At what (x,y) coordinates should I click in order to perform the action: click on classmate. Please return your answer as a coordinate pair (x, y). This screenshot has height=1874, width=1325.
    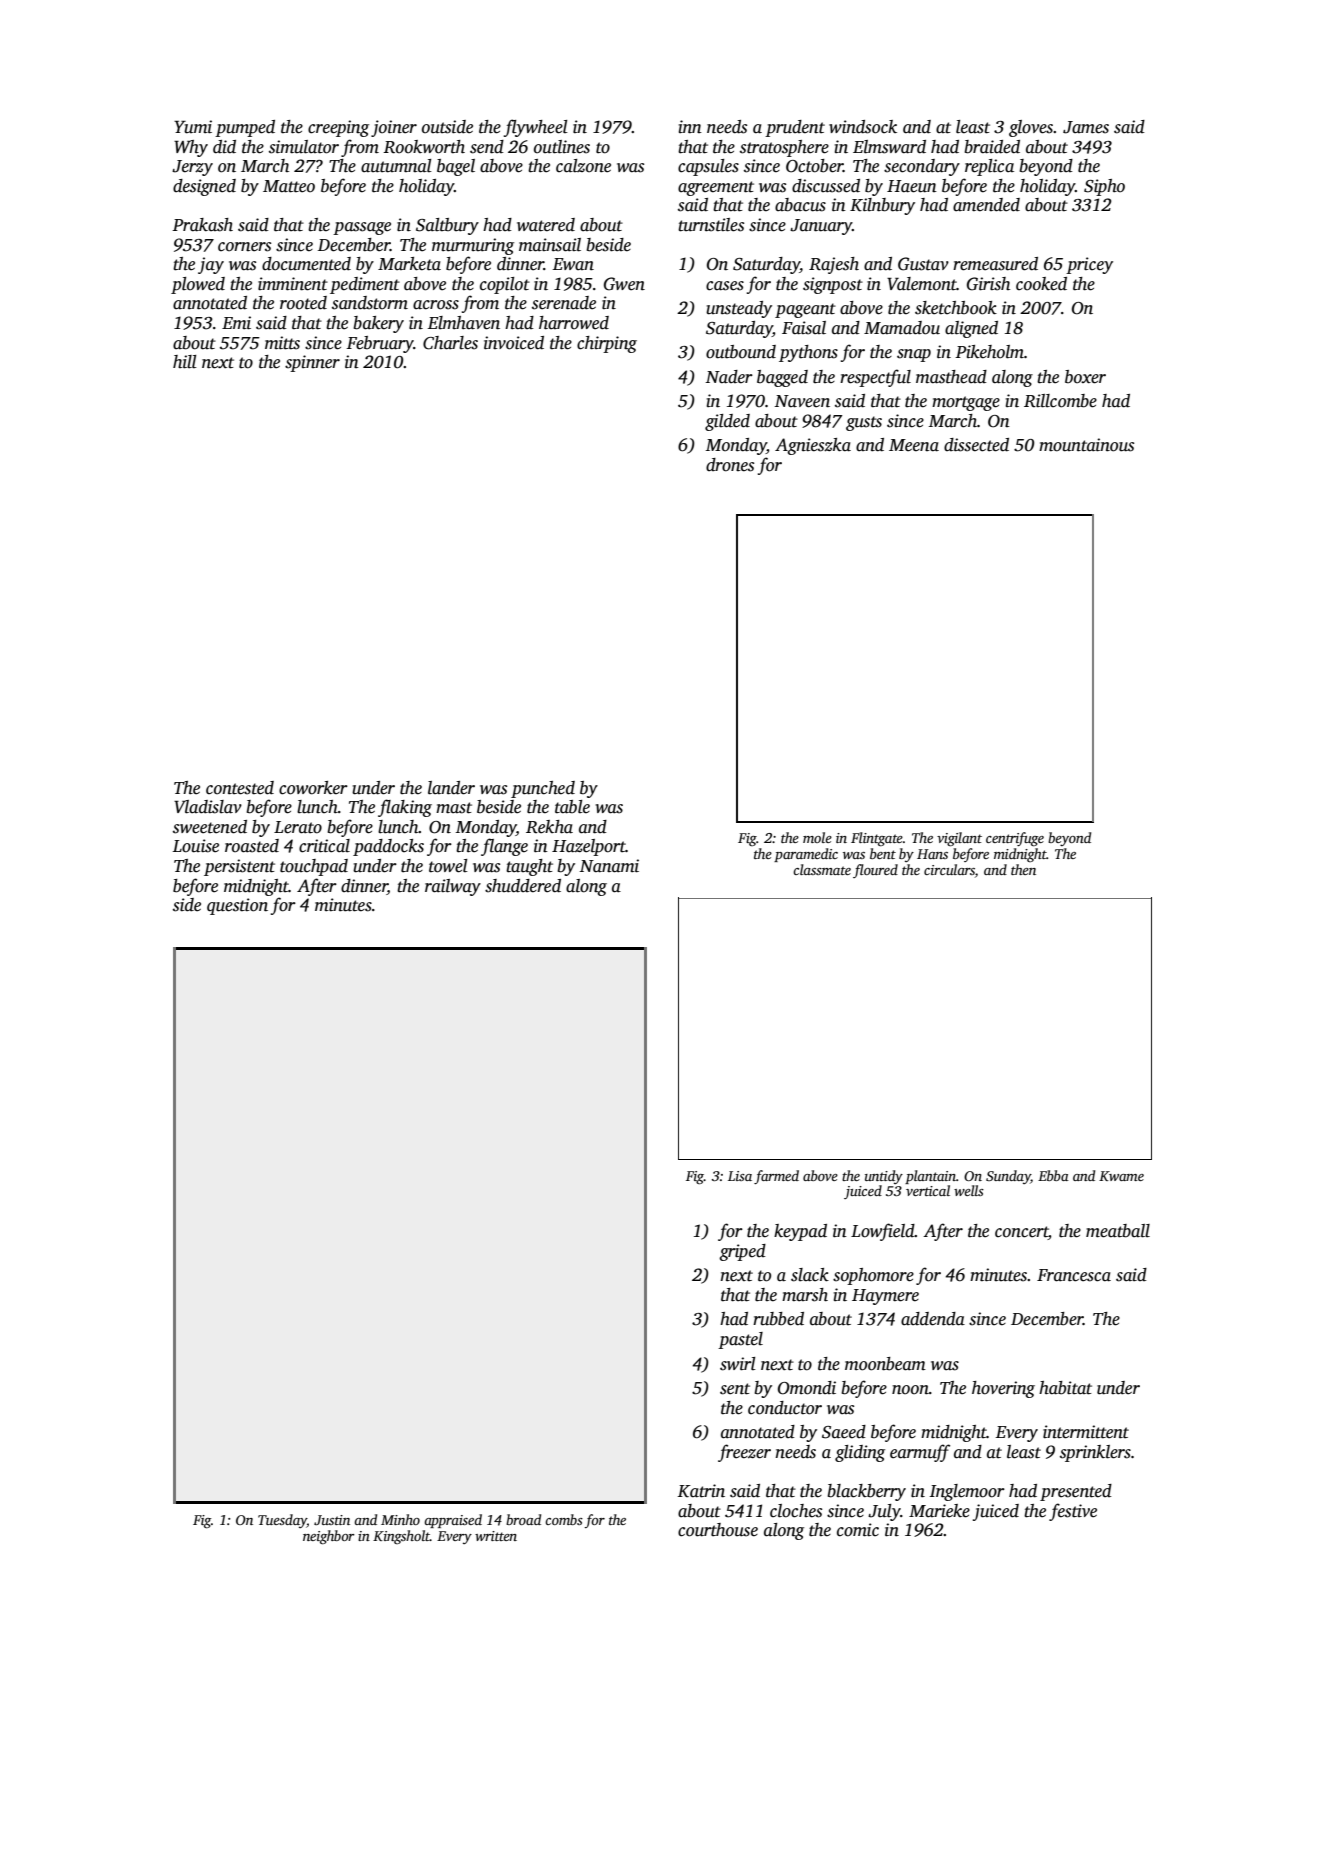
    Looking at the image, I should click on (822, 869).
